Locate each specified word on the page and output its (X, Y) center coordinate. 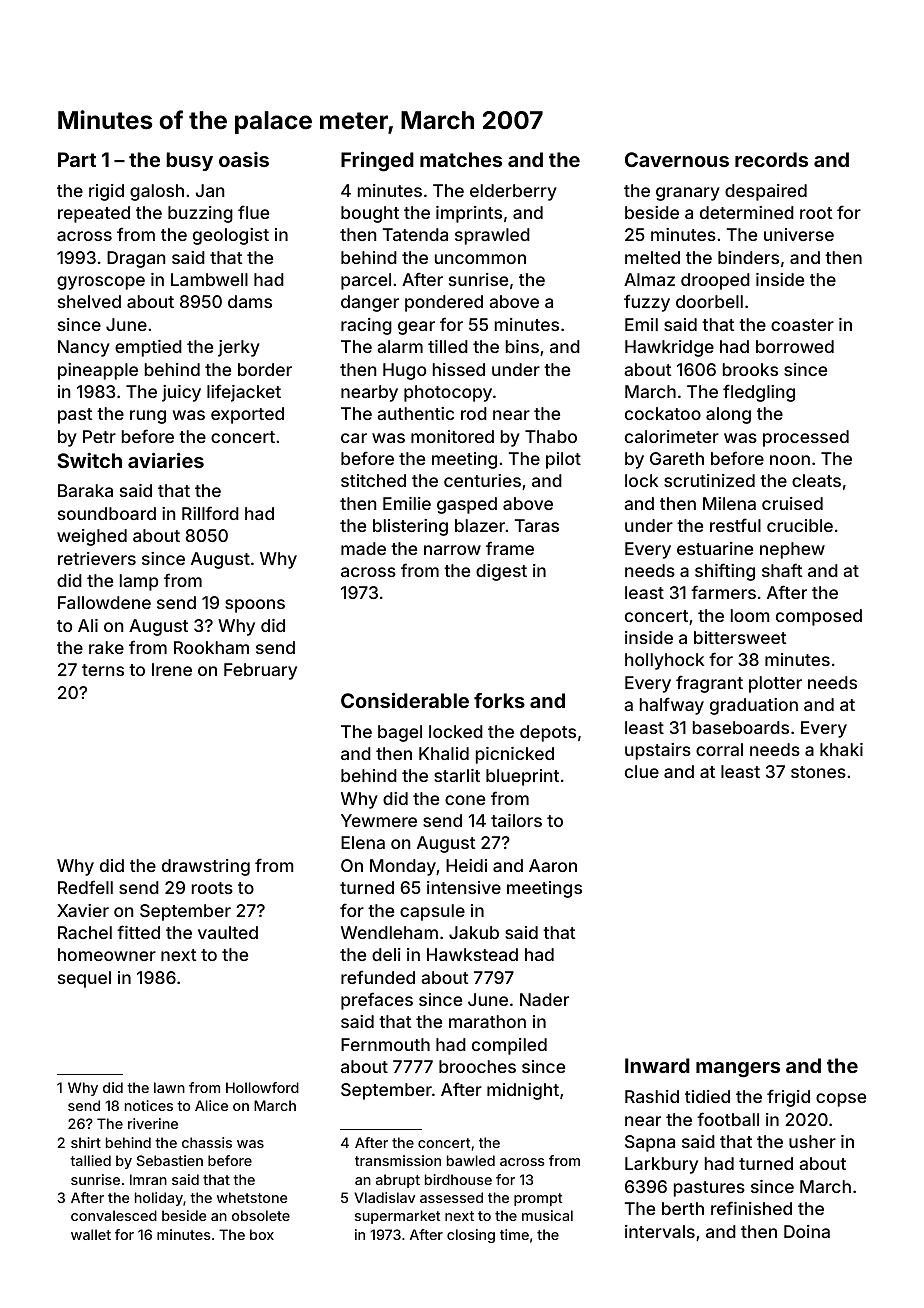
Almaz (649, 279)
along (728, 415)
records (771, 159)
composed (819, 617)
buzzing (200, 214)
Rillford (210, 513)
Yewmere (379, 820)
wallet (91, 1234)
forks (499, 700)
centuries (482, 480)
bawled (471, 1160)
